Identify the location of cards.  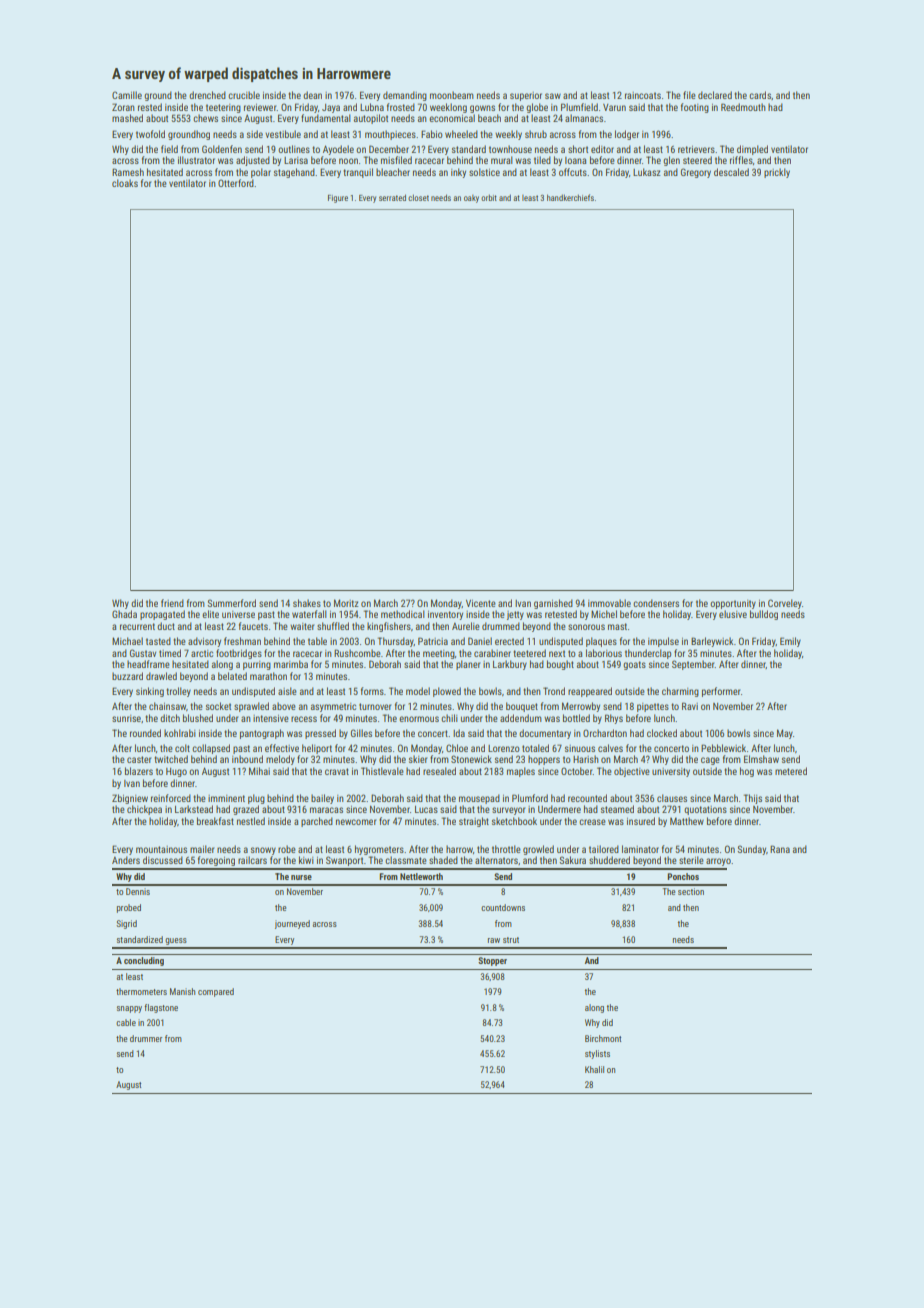
(760, 95).
